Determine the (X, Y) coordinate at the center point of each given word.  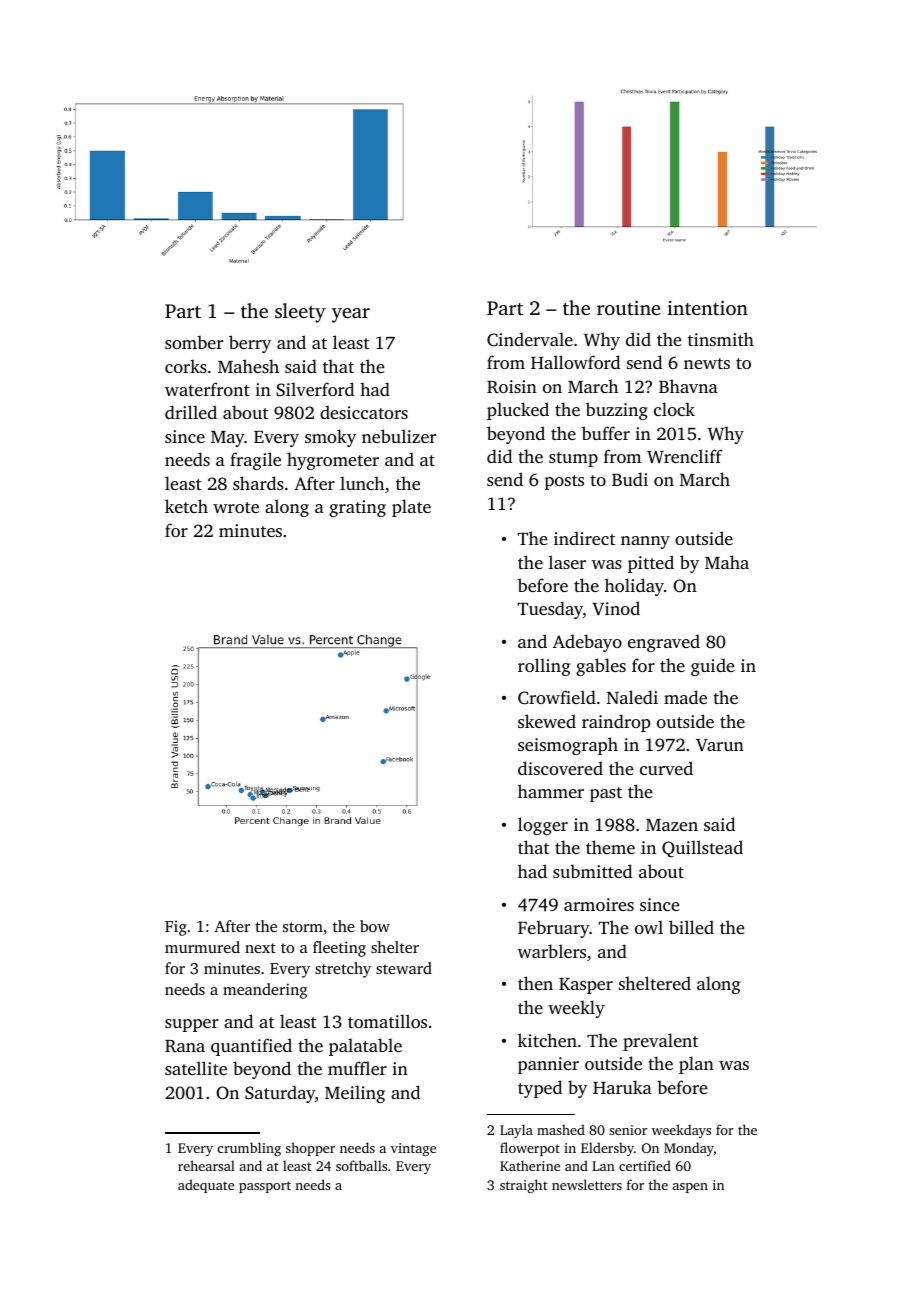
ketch (186, 506)
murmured (202, 947)
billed (691, 927)
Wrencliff (684, 456)
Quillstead (702, 849)
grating (357, 508)
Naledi (632, 697)
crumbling (249, 1149)
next (260, 948)
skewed (547, 721)
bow (375, 926)
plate (411, 508)
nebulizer (399, 436)
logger (543, 826)
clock (674, 409)
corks (186, 366)
